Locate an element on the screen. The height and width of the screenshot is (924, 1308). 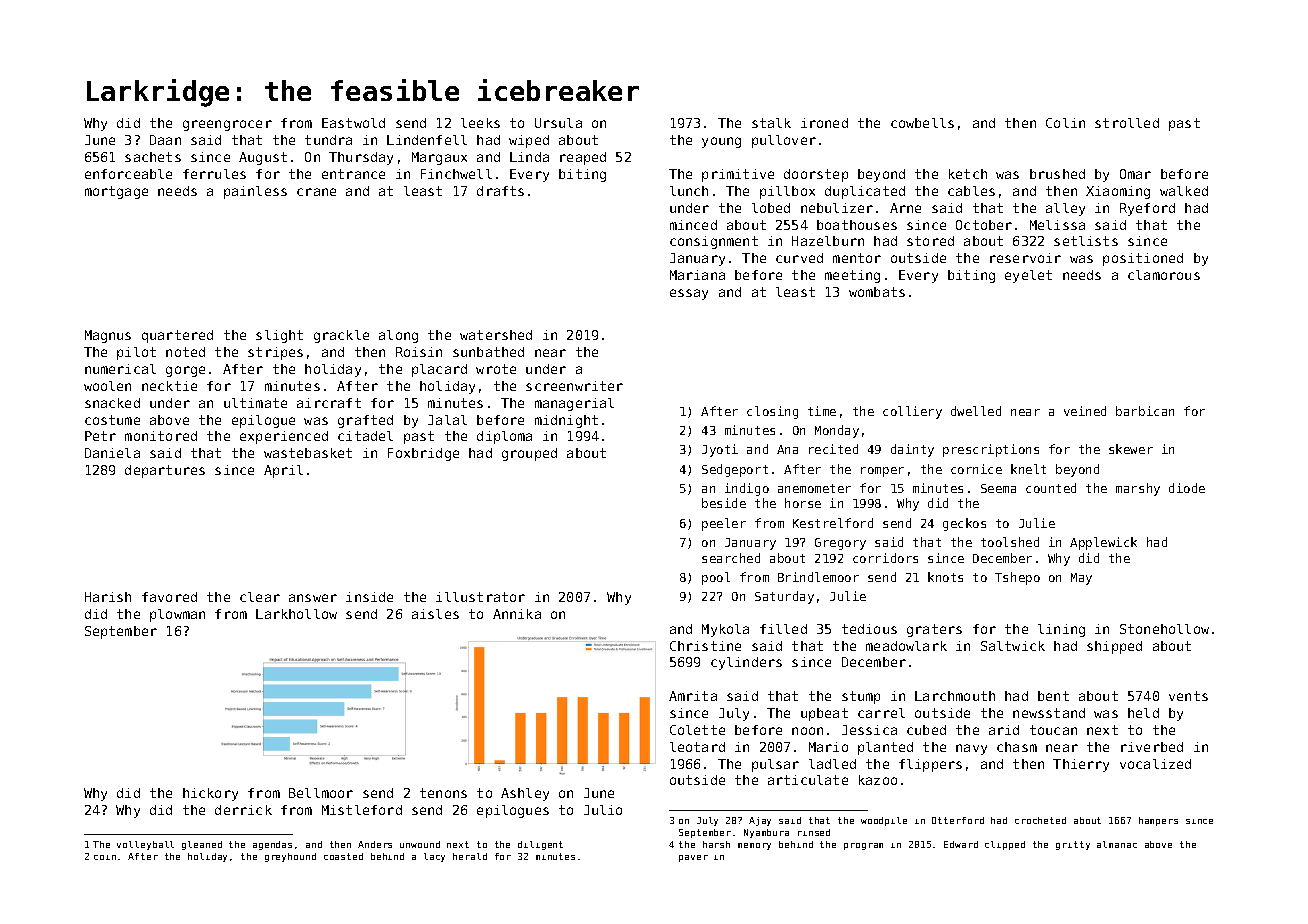
toolshed is located at coordinates (1010, 542).
